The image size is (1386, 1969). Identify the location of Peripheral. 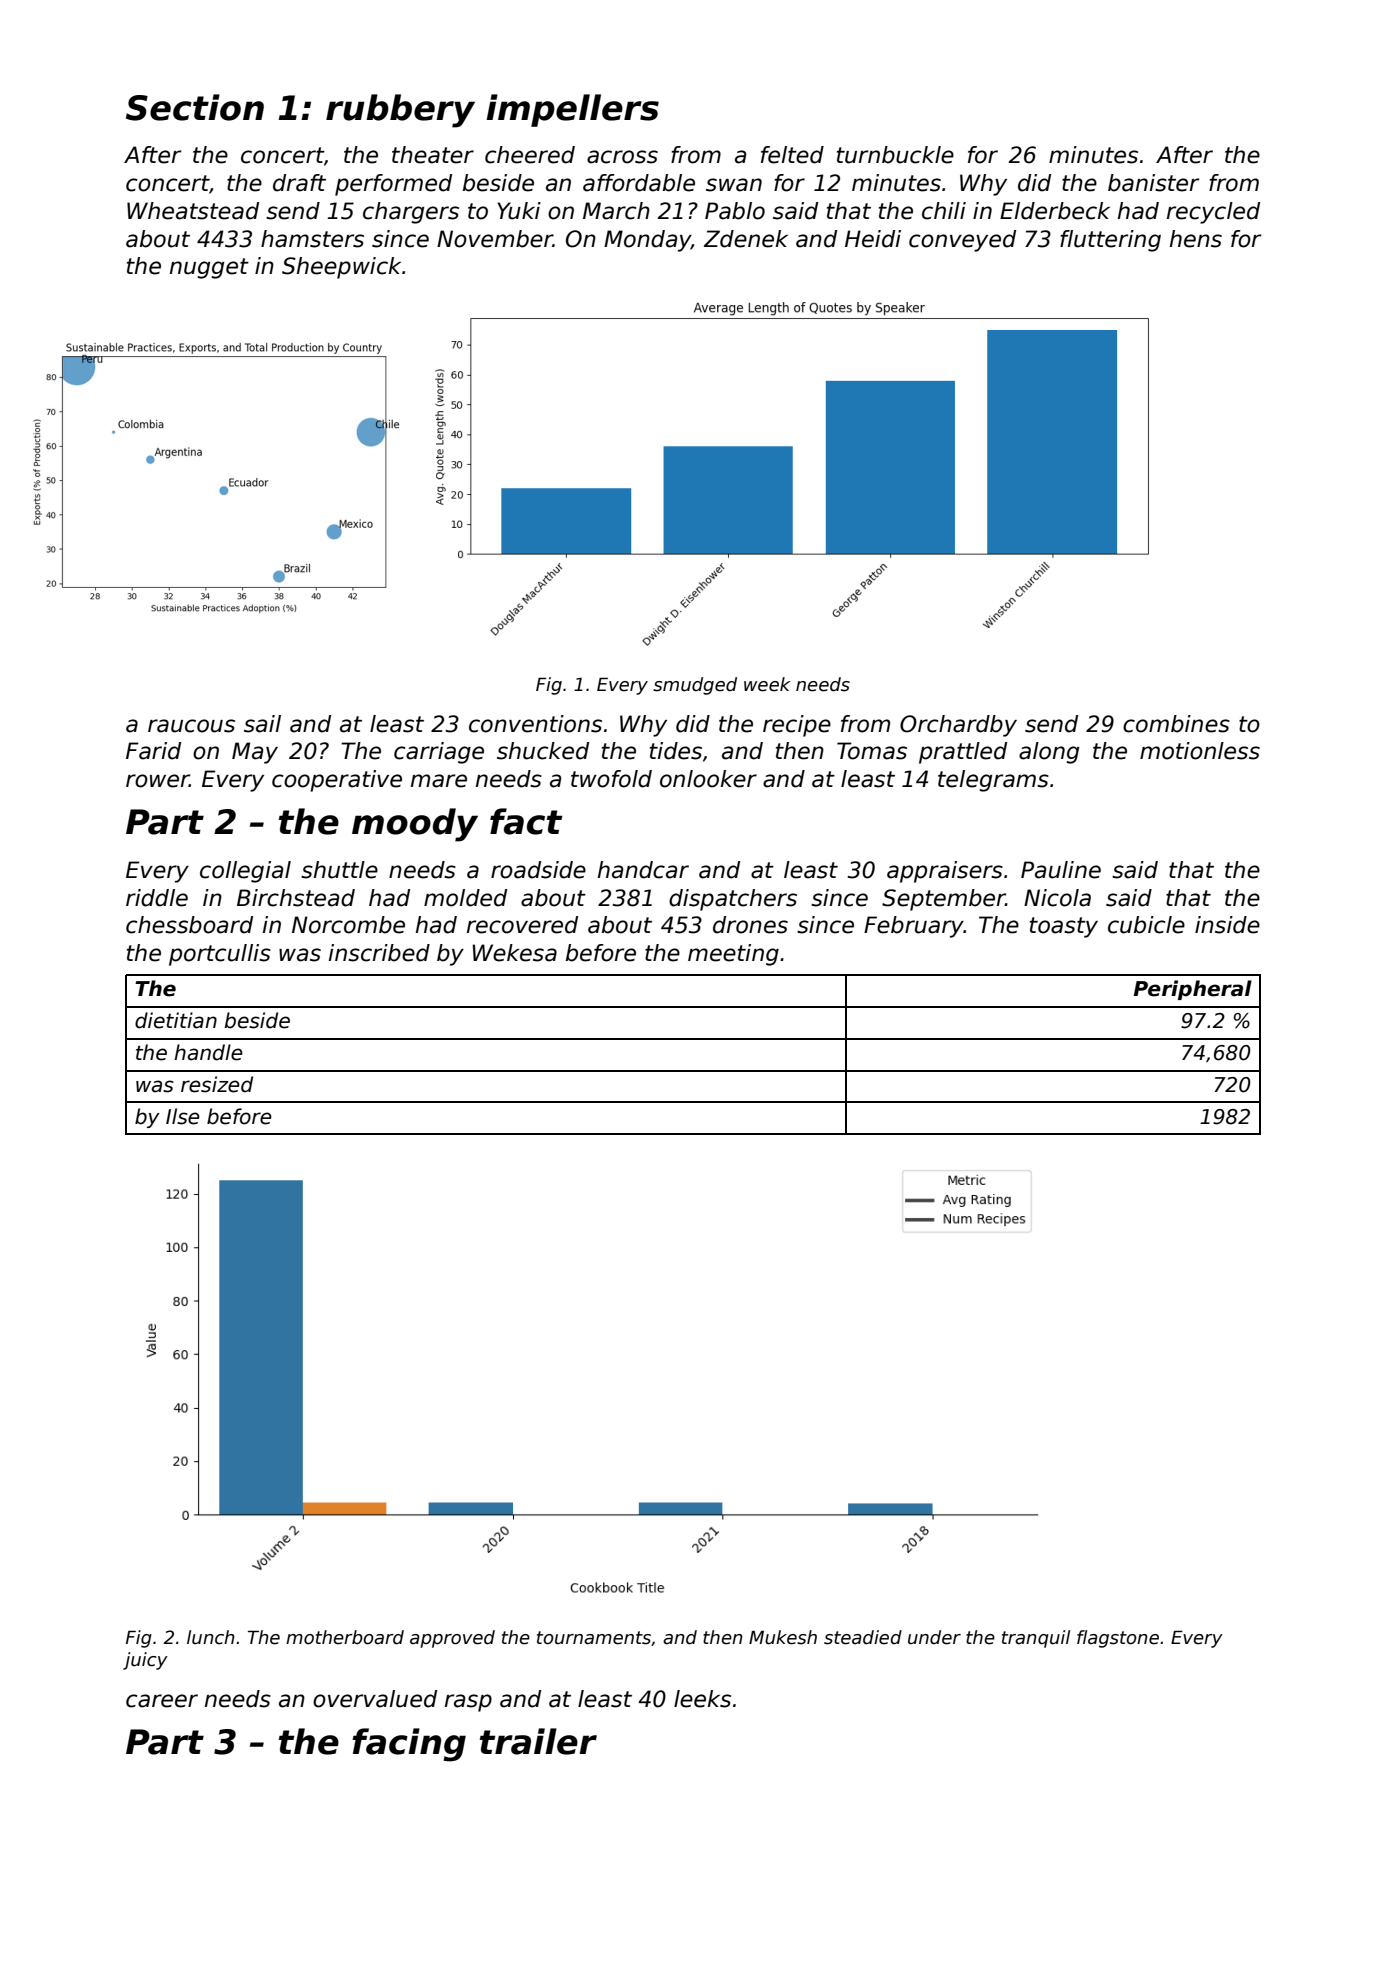
(1193, 990).
